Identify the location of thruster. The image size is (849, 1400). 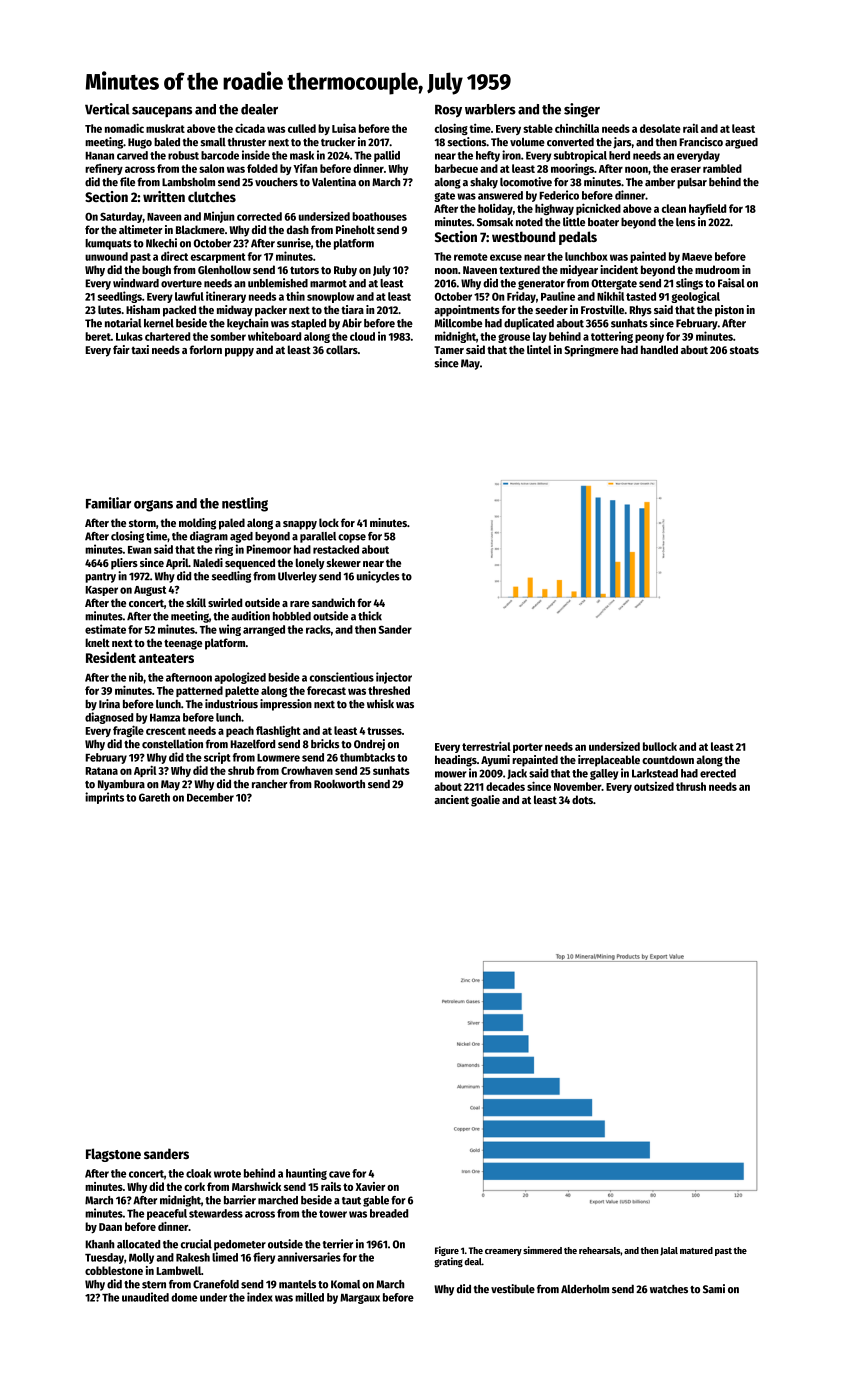
(247, 142).
